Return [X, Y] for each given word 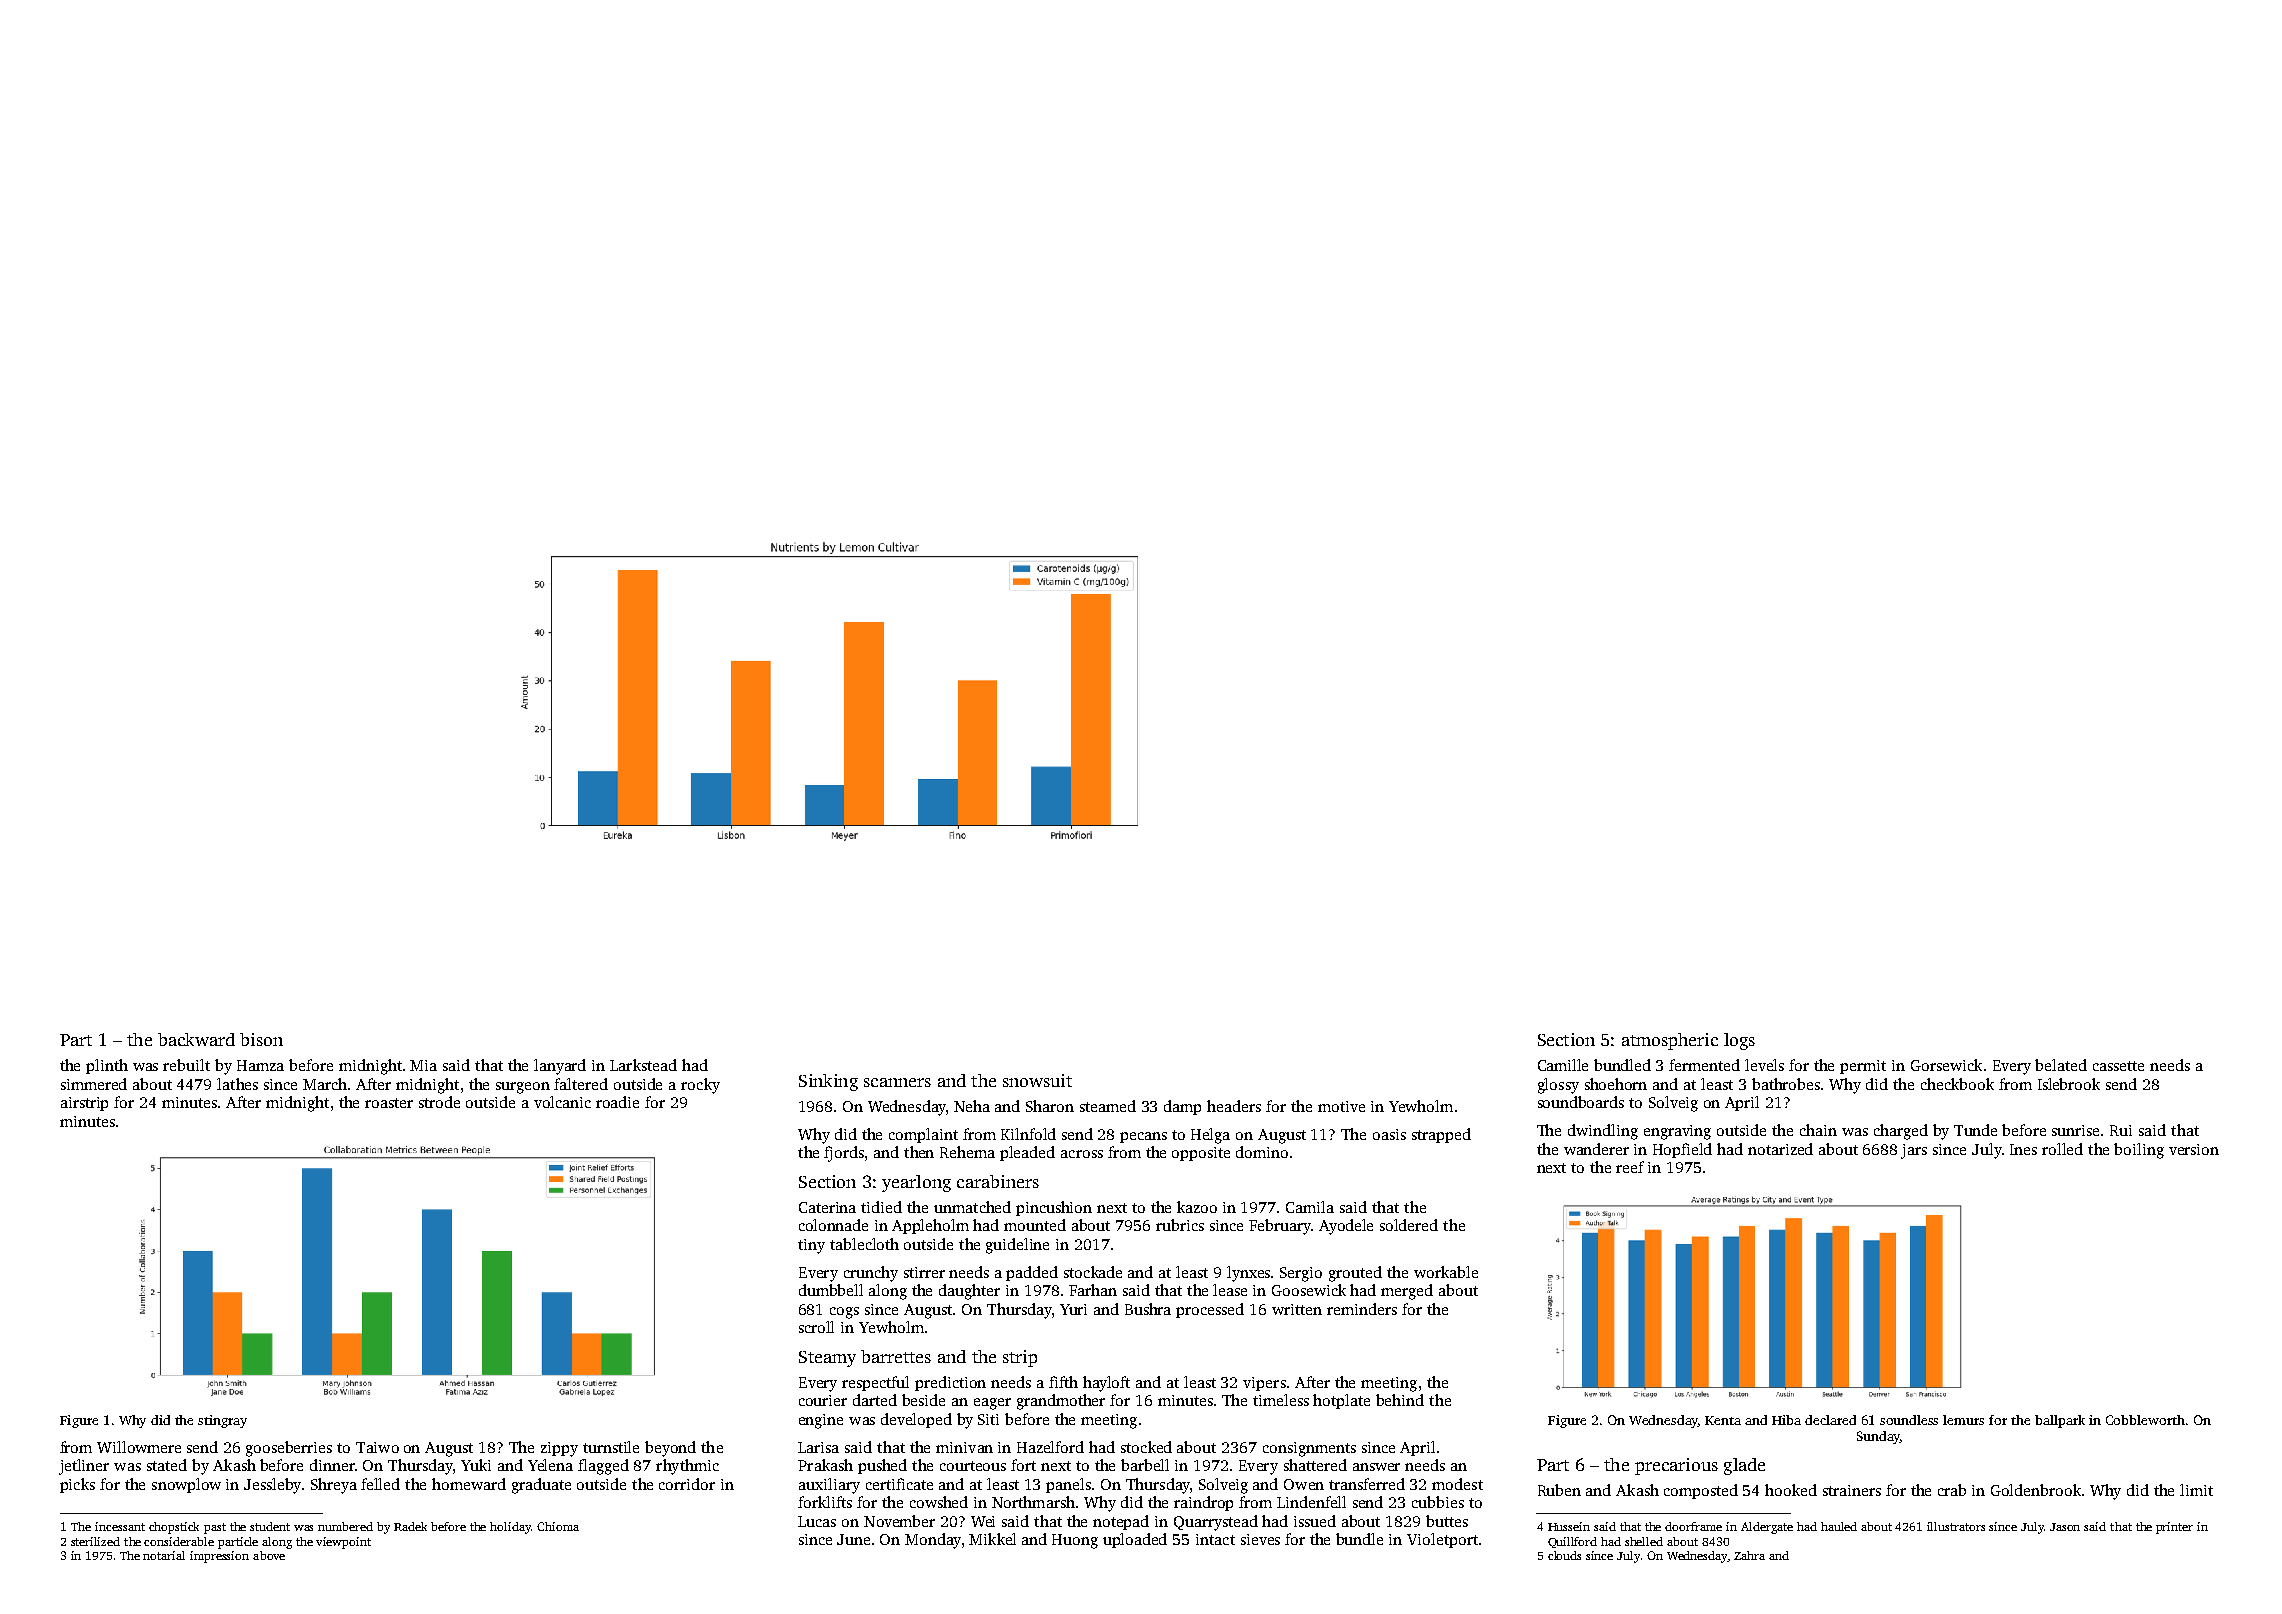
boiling [2139, 1151]
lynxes [1248, 1274]
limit [2196, 1490]
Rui [2121, 1130]
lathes [237, 1084]
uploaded [1135, 1540]
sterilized [95, 1541]
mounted [1035, 1225]
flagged [603, 1467]
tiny [811, 1246]
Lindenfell [1311, 1502]
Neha [972, 1106]
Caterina [827, 1207]
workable [1446, 1272]
